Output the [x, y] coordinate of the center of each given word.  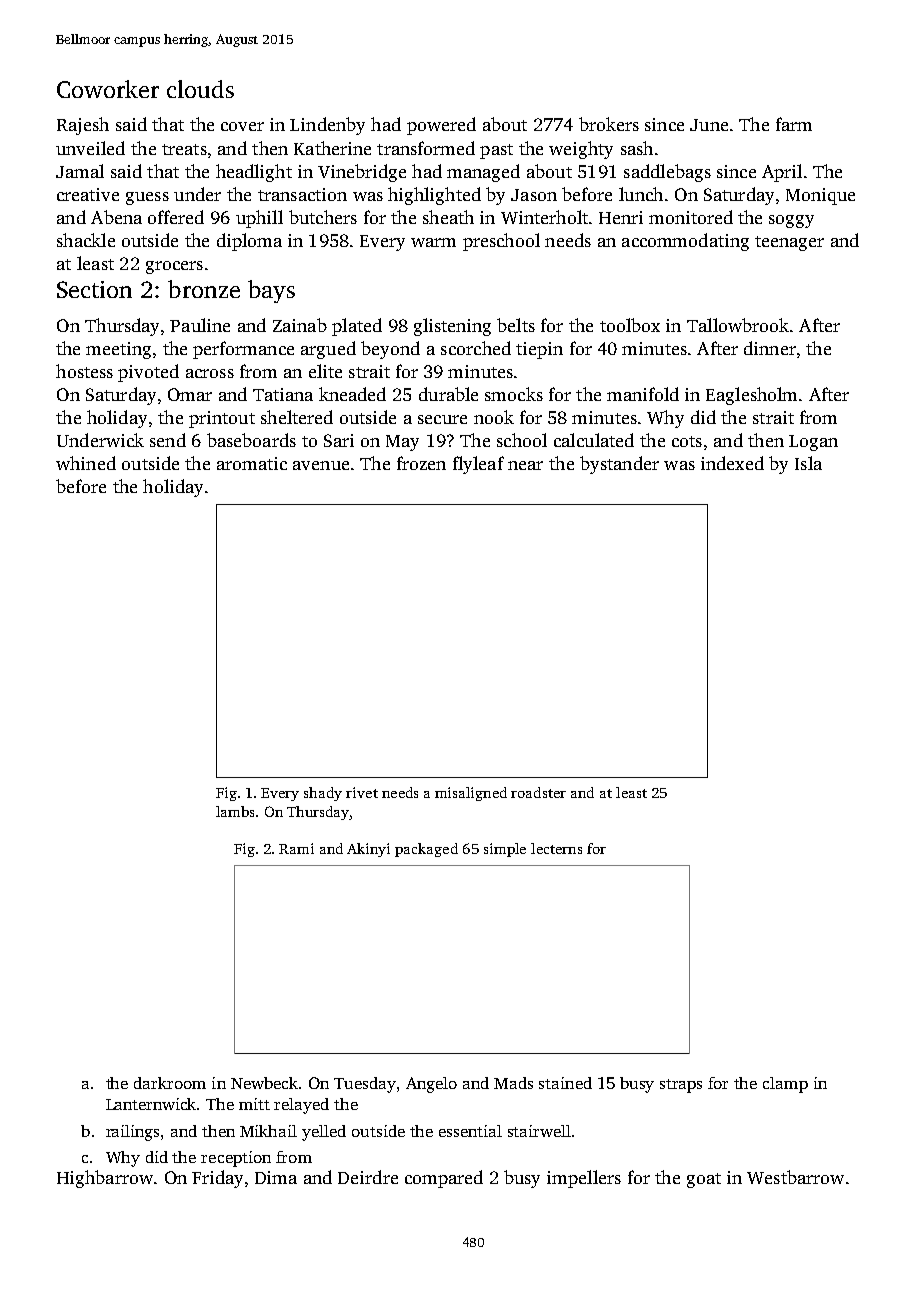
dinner [770, 348]
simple [505, 850]
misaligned [471, 794]
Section [94, 289]
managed [483, 173]
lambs [235, 811]
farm [794, 124]
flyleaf [478, 465]
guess [147, 198]
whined [86, 463]
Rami [296, 848]
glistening [452, 327]
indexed [732, 463]
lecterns [556, 848]
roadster [538, 792]
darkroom [170, 1083]
